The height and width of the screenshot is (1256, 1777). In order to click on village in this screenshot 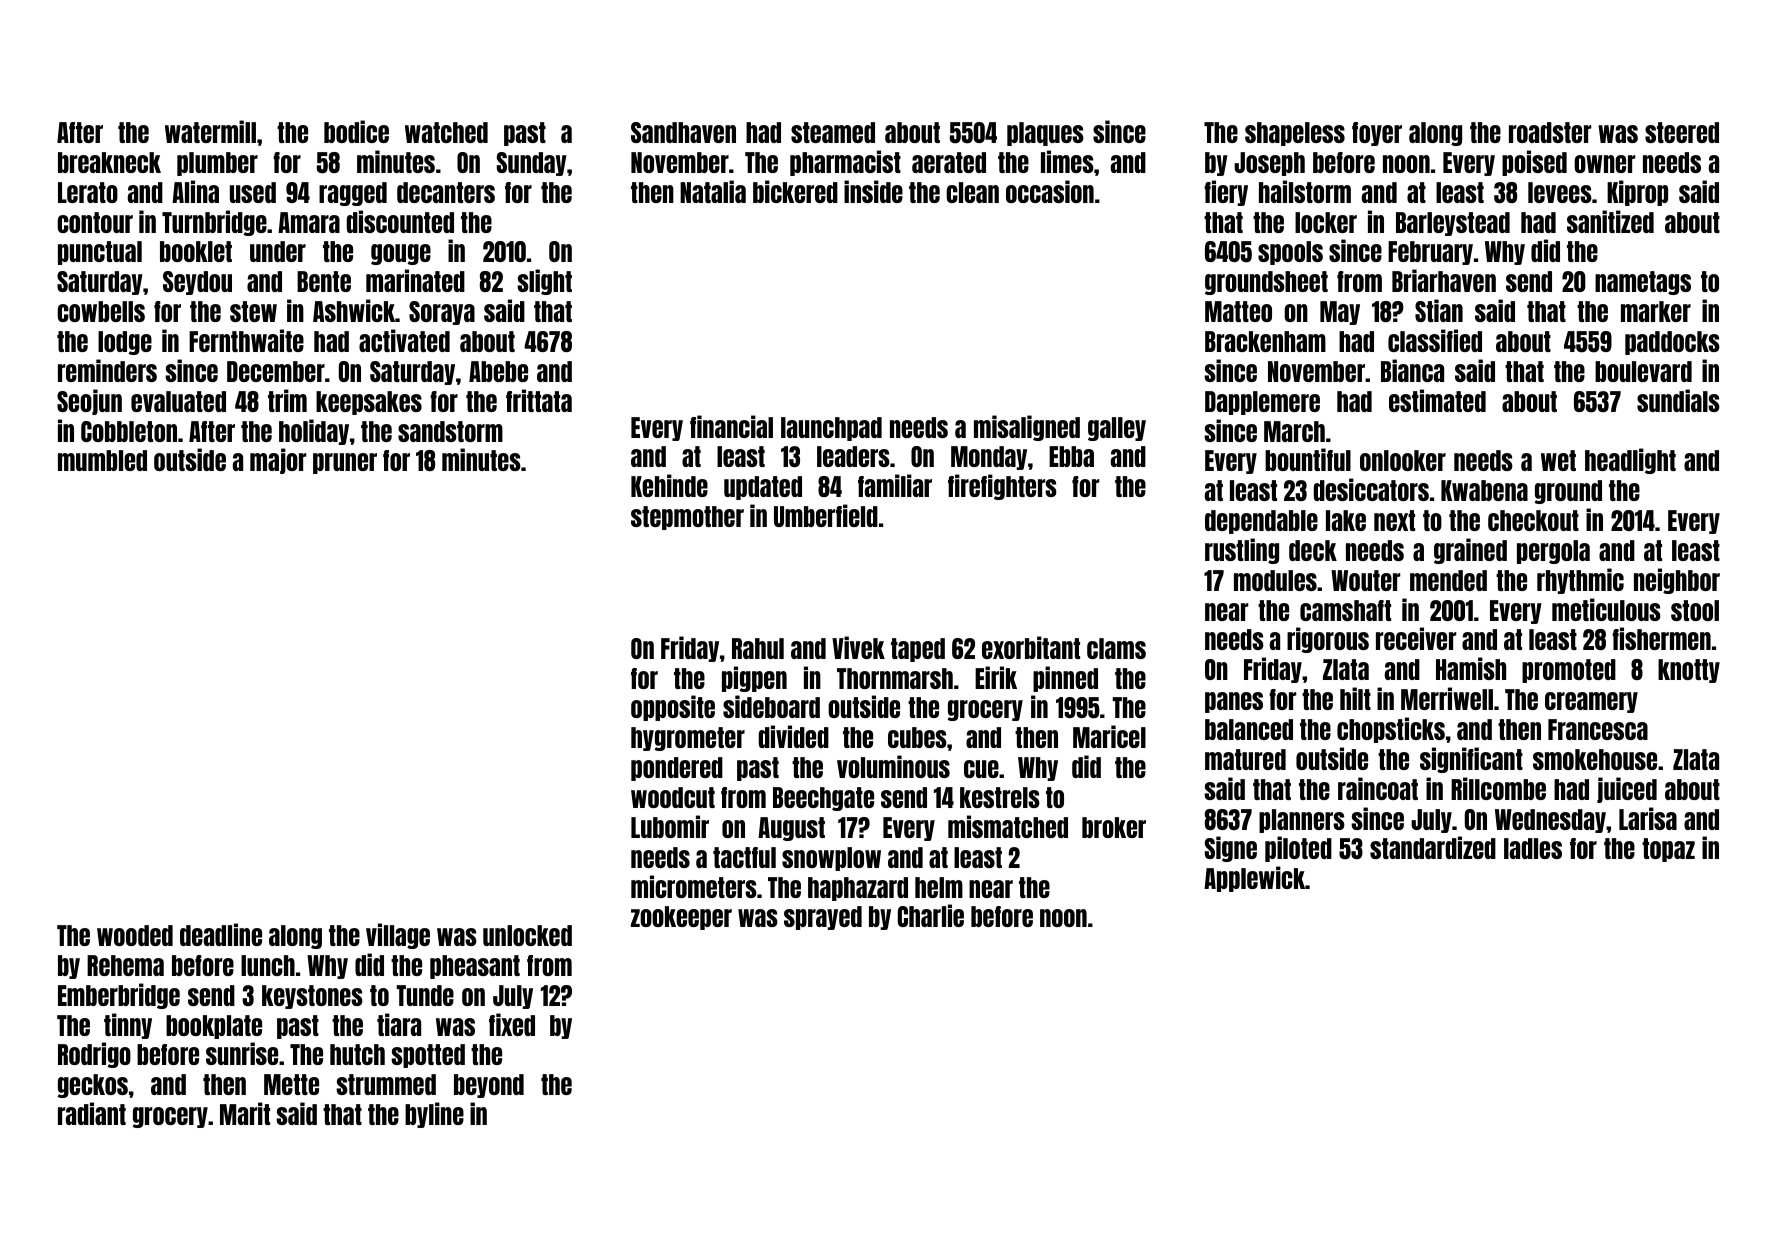, I will do `click(398, 936)`.
